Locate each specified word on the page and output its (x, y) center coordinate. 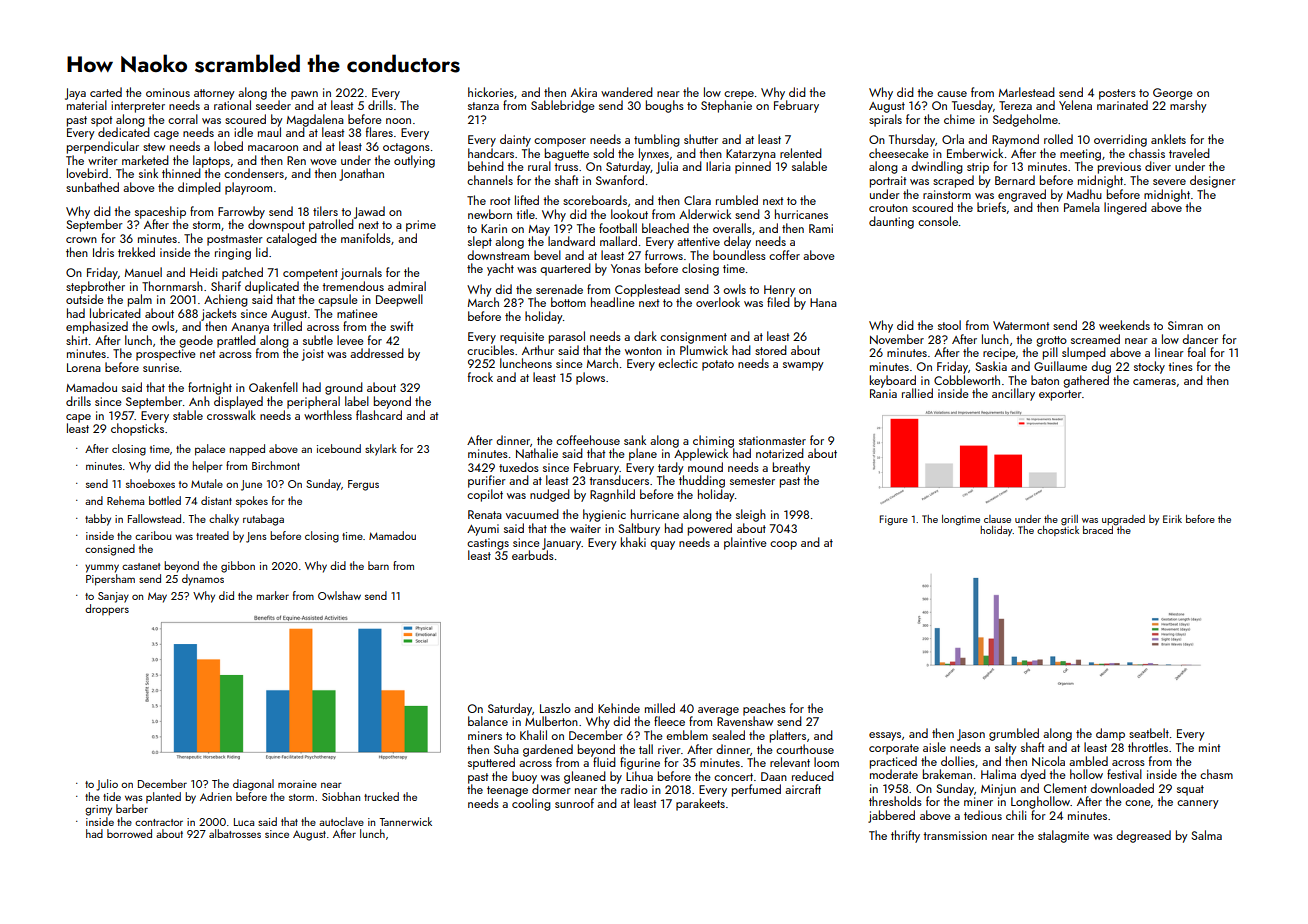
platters (788, 736)
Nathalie (537, 453)
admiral (407, 286)
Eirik (1172, 519)
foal (1197, 352)
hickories (491, 92)
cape (78, 418)
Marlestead (1027, 92)
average (718, 711)
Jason (971, 735)
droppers (107, 610)
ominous (168, 92)
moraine (297, 784)
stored (771, 350)
